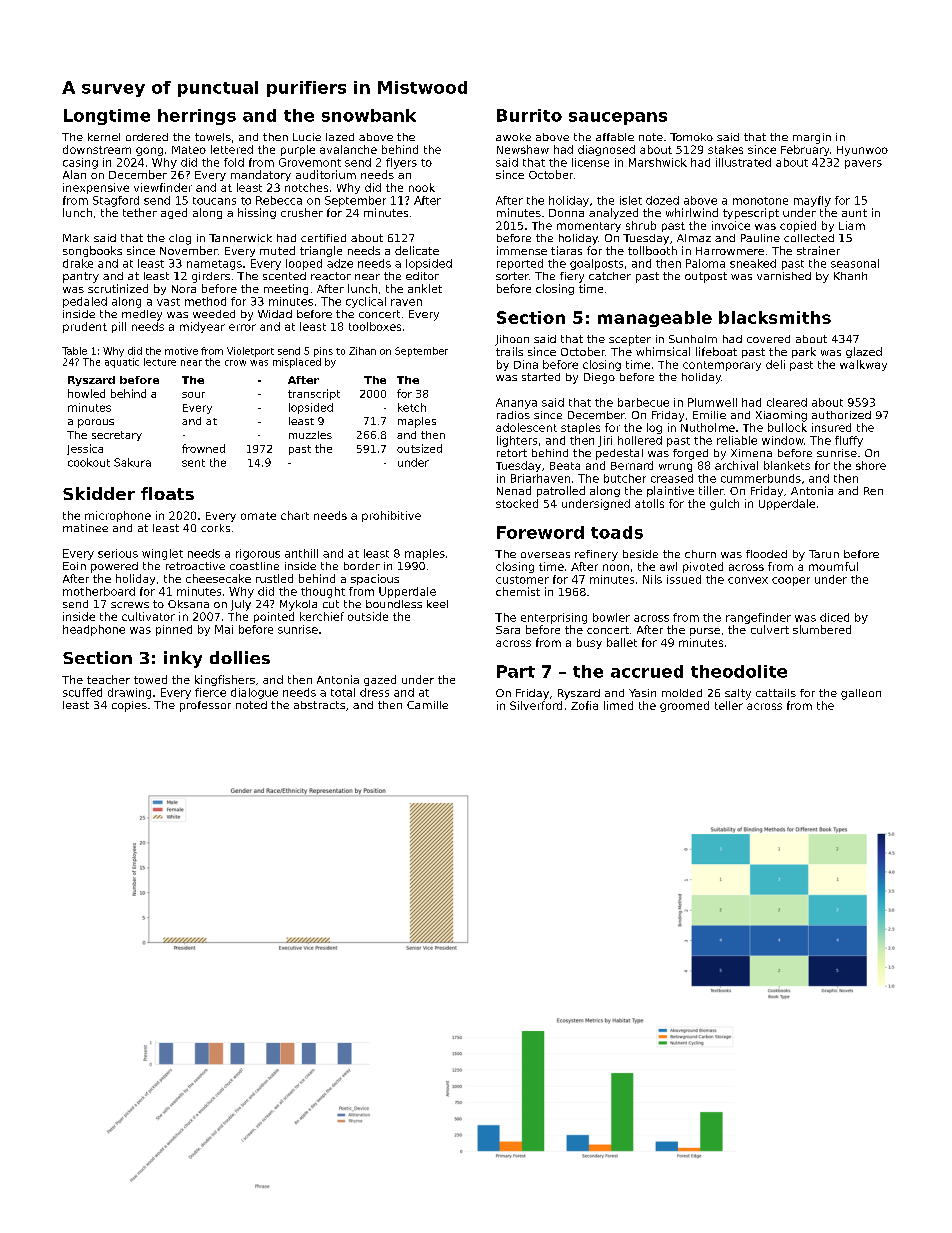 Image resolution: width=952 pixels, height=1233 pixels. What do you see at coordinates (536, 705) in the screenshot?
I see `Silverford` at bounding box center [536, 705].
